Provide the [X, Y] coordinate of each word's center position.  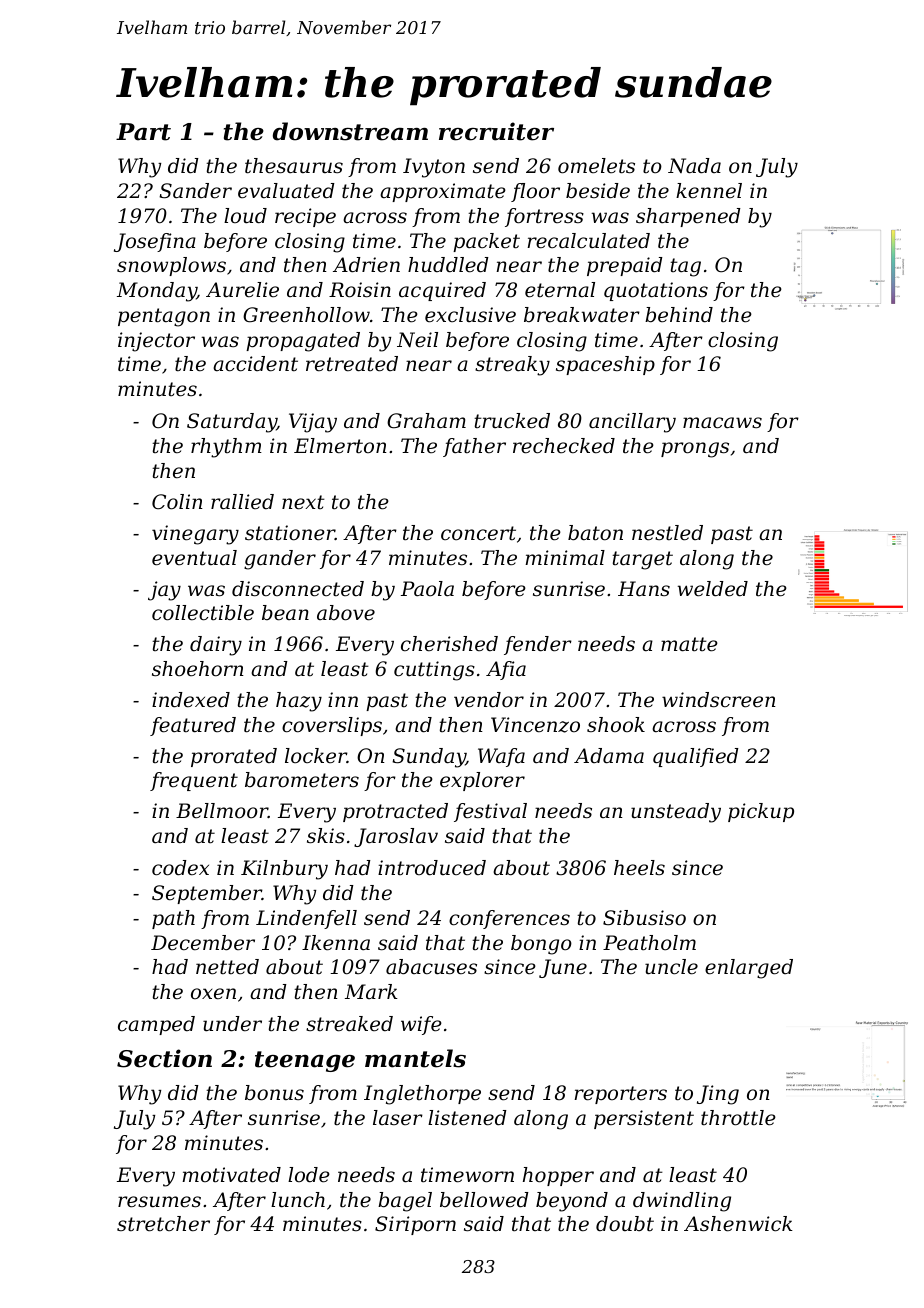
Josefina [155, 242]
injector [156, 342]
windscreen [719, 700]
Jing [718, 1095]
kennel [709, 191]
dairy [216, 646]
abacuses [431, 967]
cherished [449, 644]
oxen [213, 994]
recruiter [496, 131]
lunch [298, 1200]
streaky [512, 366]
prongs [695, 450]
